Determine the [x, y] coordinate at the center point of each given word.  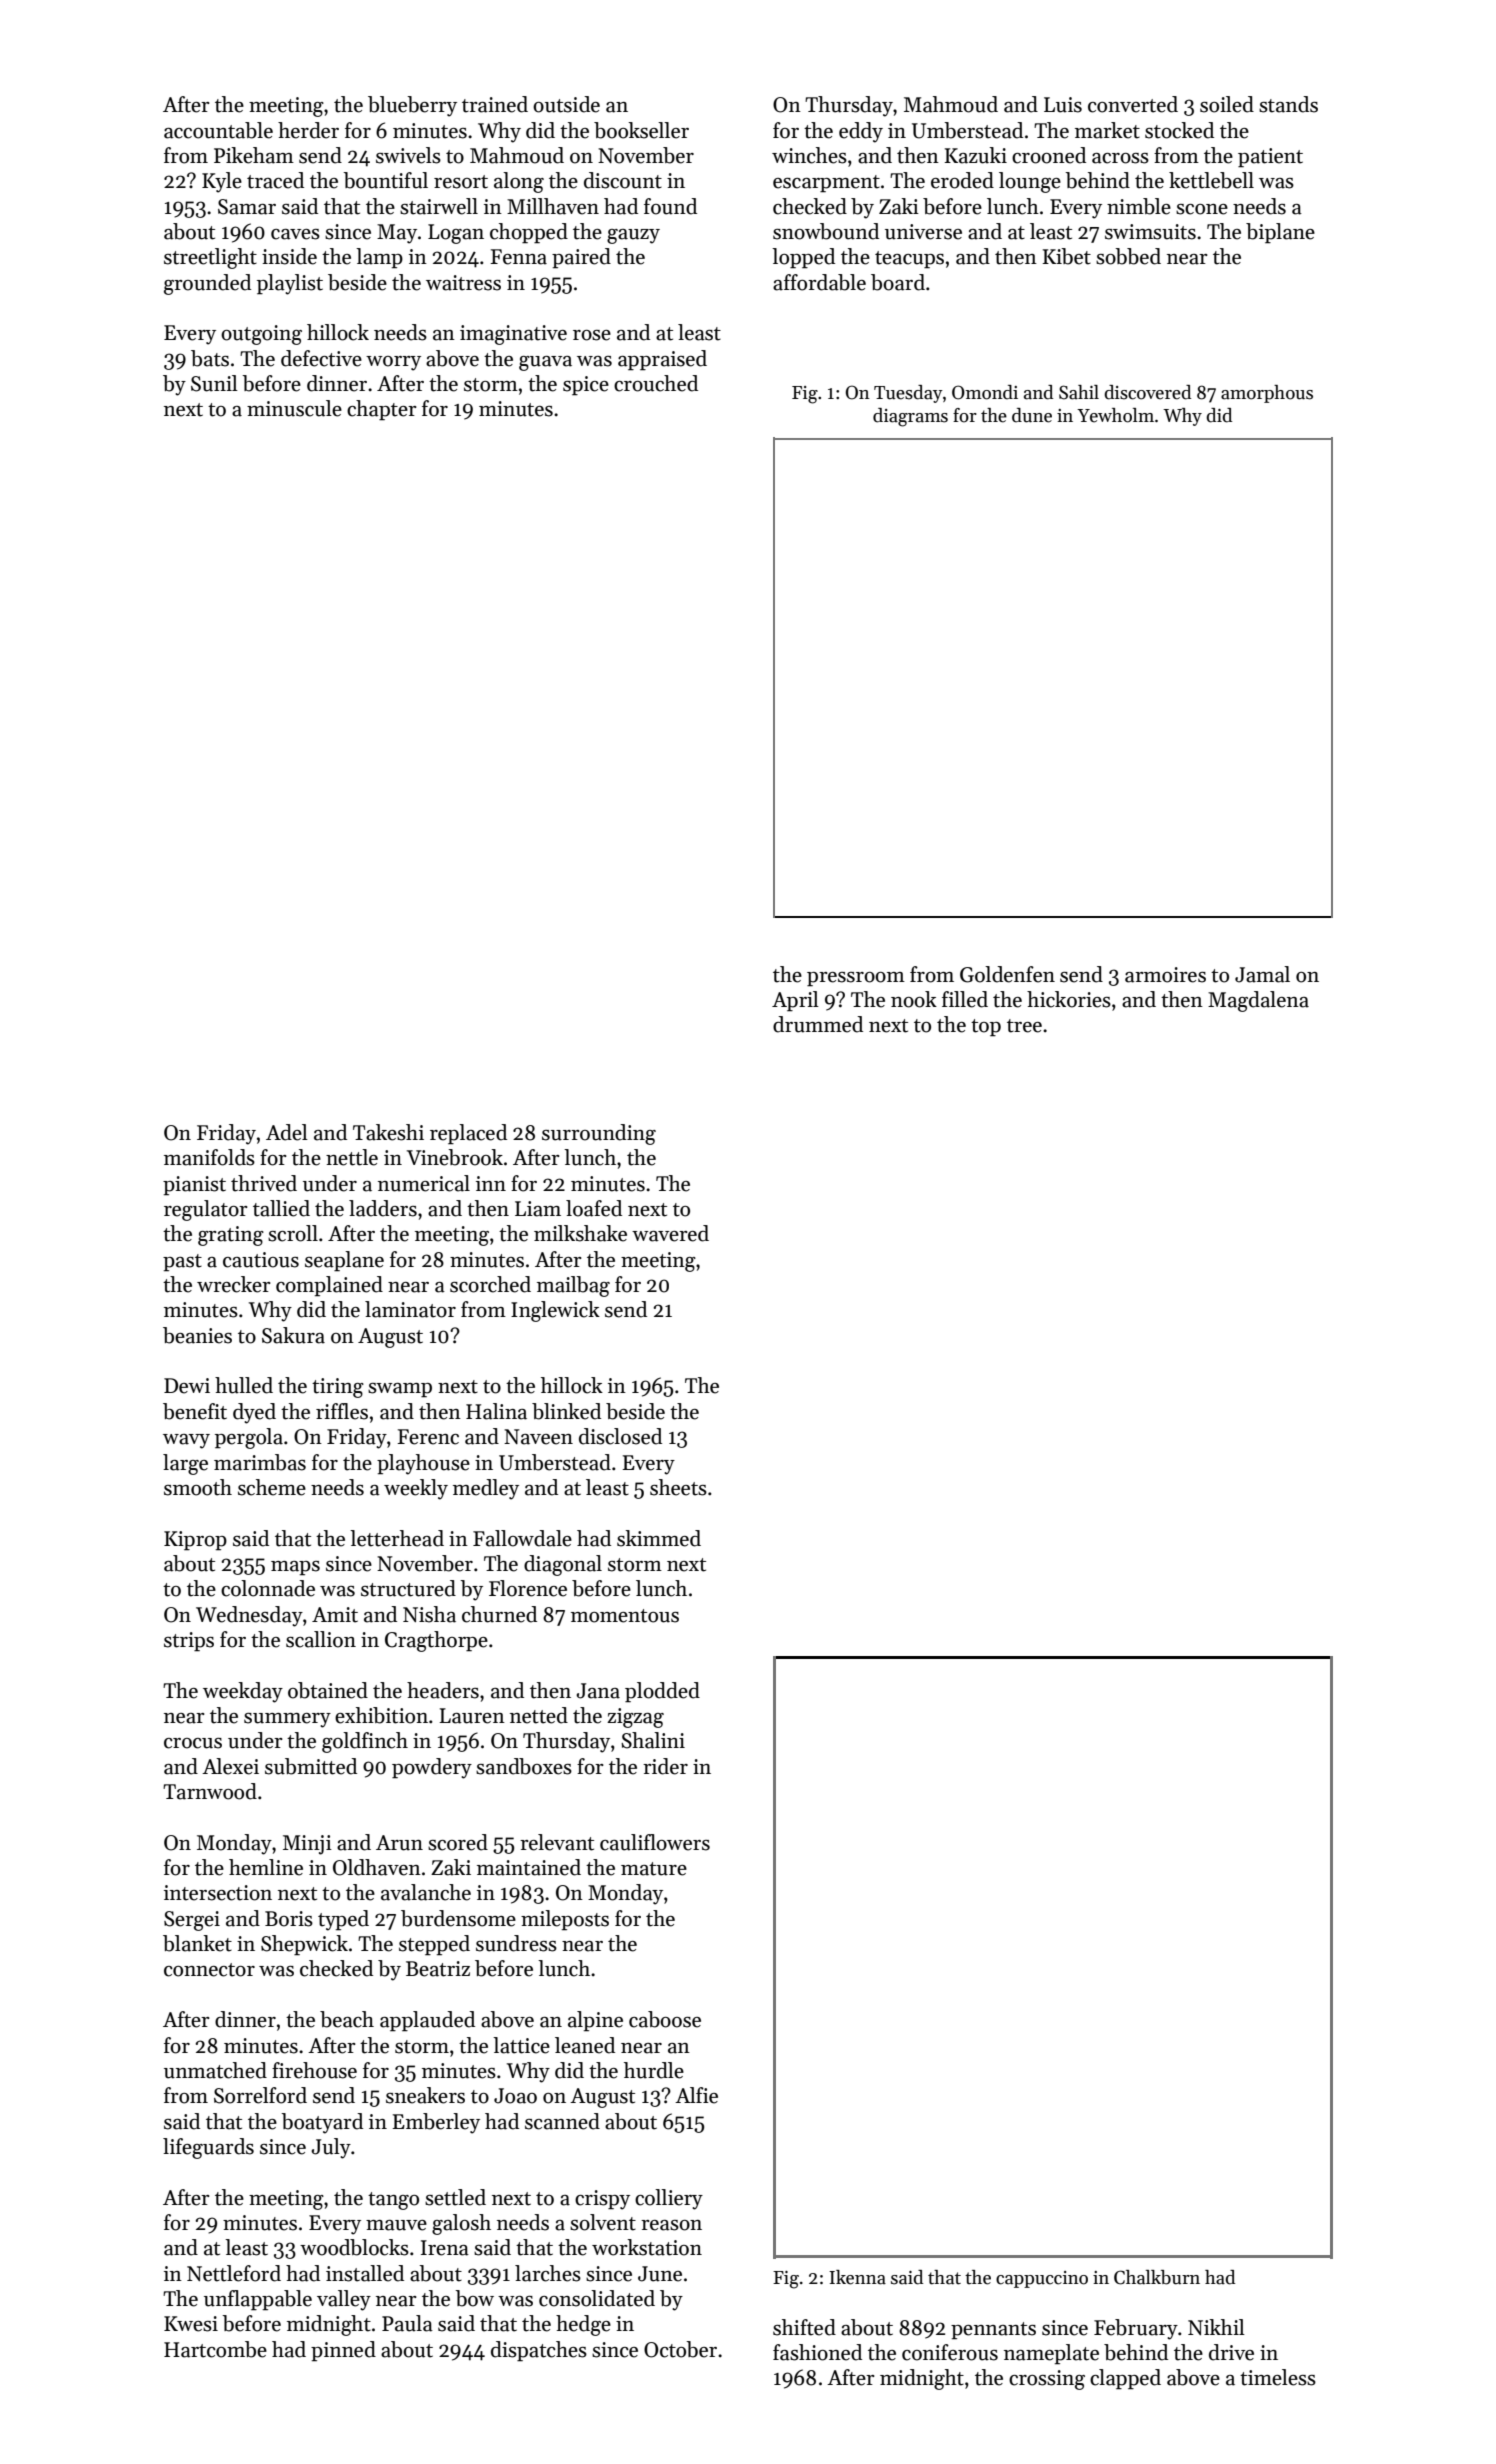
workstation [647, 2247]
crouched [656, 383]
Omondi [985, 392]
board [898, 282]
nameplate [1051, 2354]
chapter [382, 410]
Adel [287, 1132]
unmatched [215, 2070]
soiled [1227, 104]
